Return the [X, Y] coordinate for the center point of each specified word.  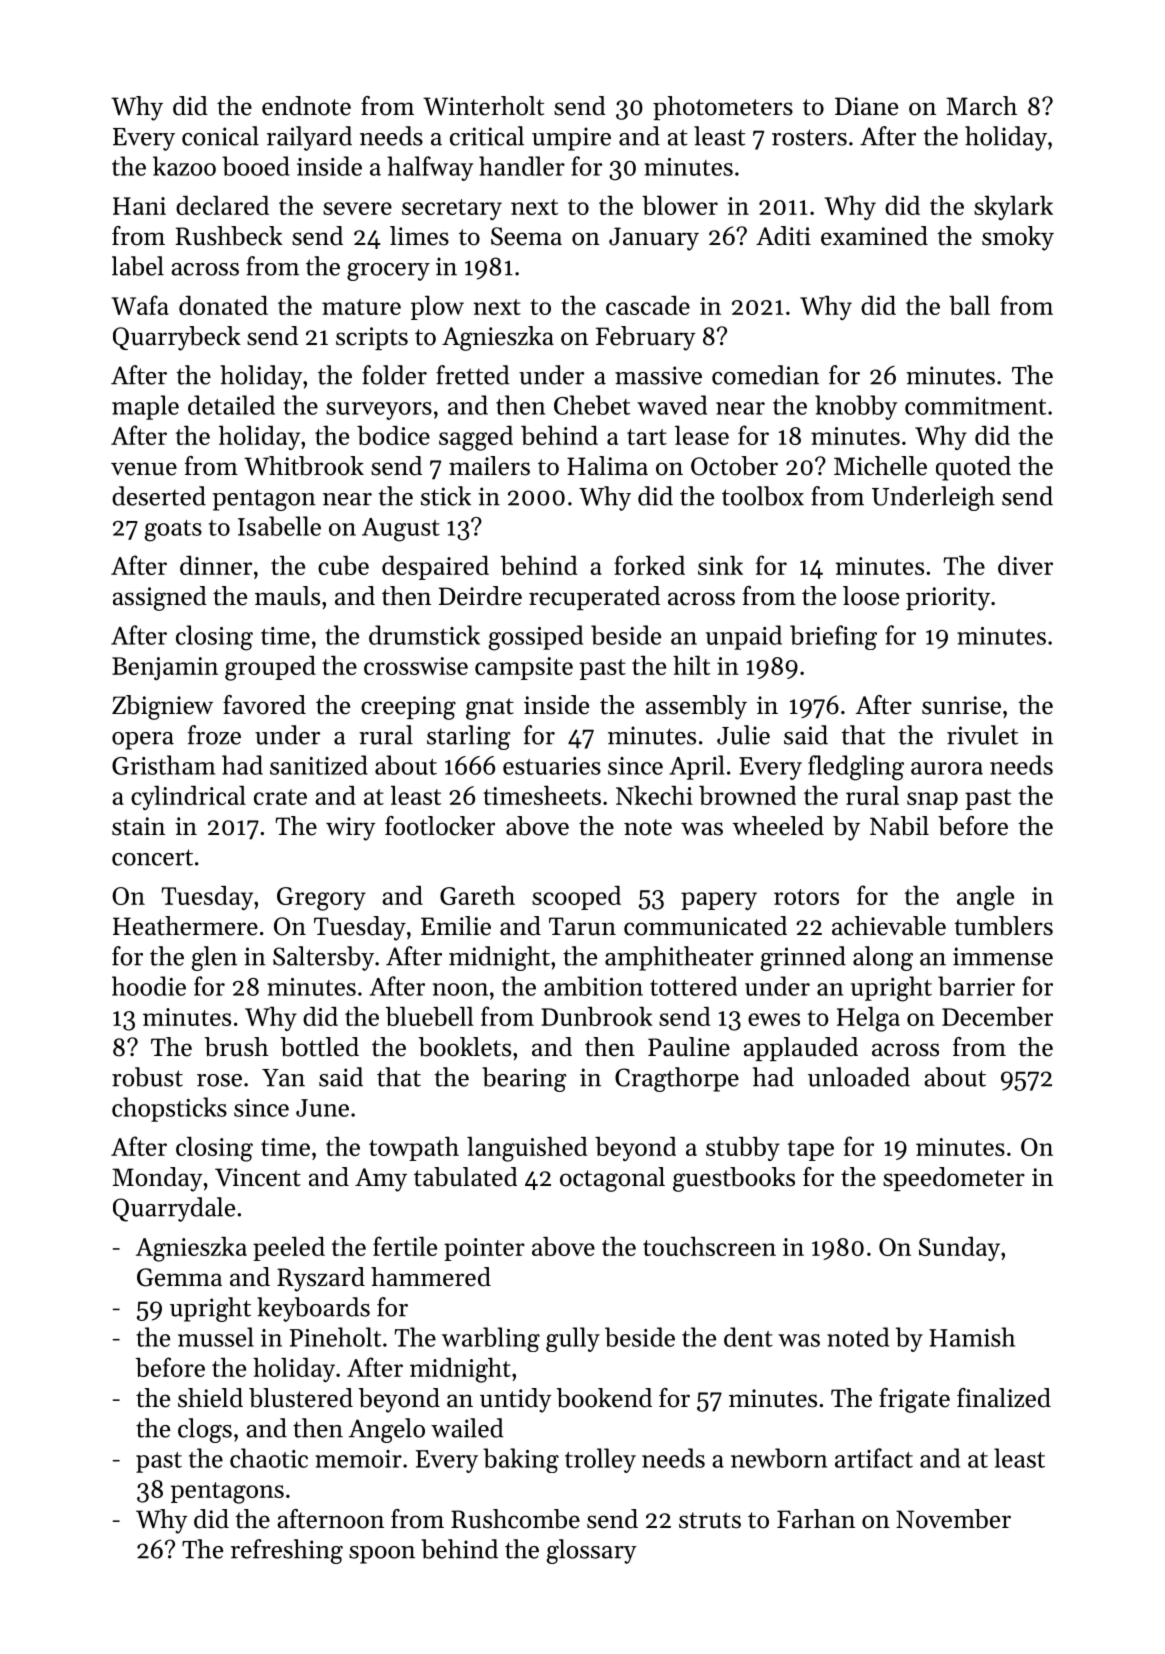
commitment [975, 406]
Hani [139, 206]
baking [521, 1460]
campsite [524, 668]
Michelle [880, 466]
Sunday [959, 1249]
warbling [491, 1339]
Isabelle [279, 526]
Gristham [163, 765]
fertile [405, 1246]
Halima [607, 465]
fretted [473, 375]
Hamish [972, 1337]
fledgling [856, 768]
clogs [205, 1430]
